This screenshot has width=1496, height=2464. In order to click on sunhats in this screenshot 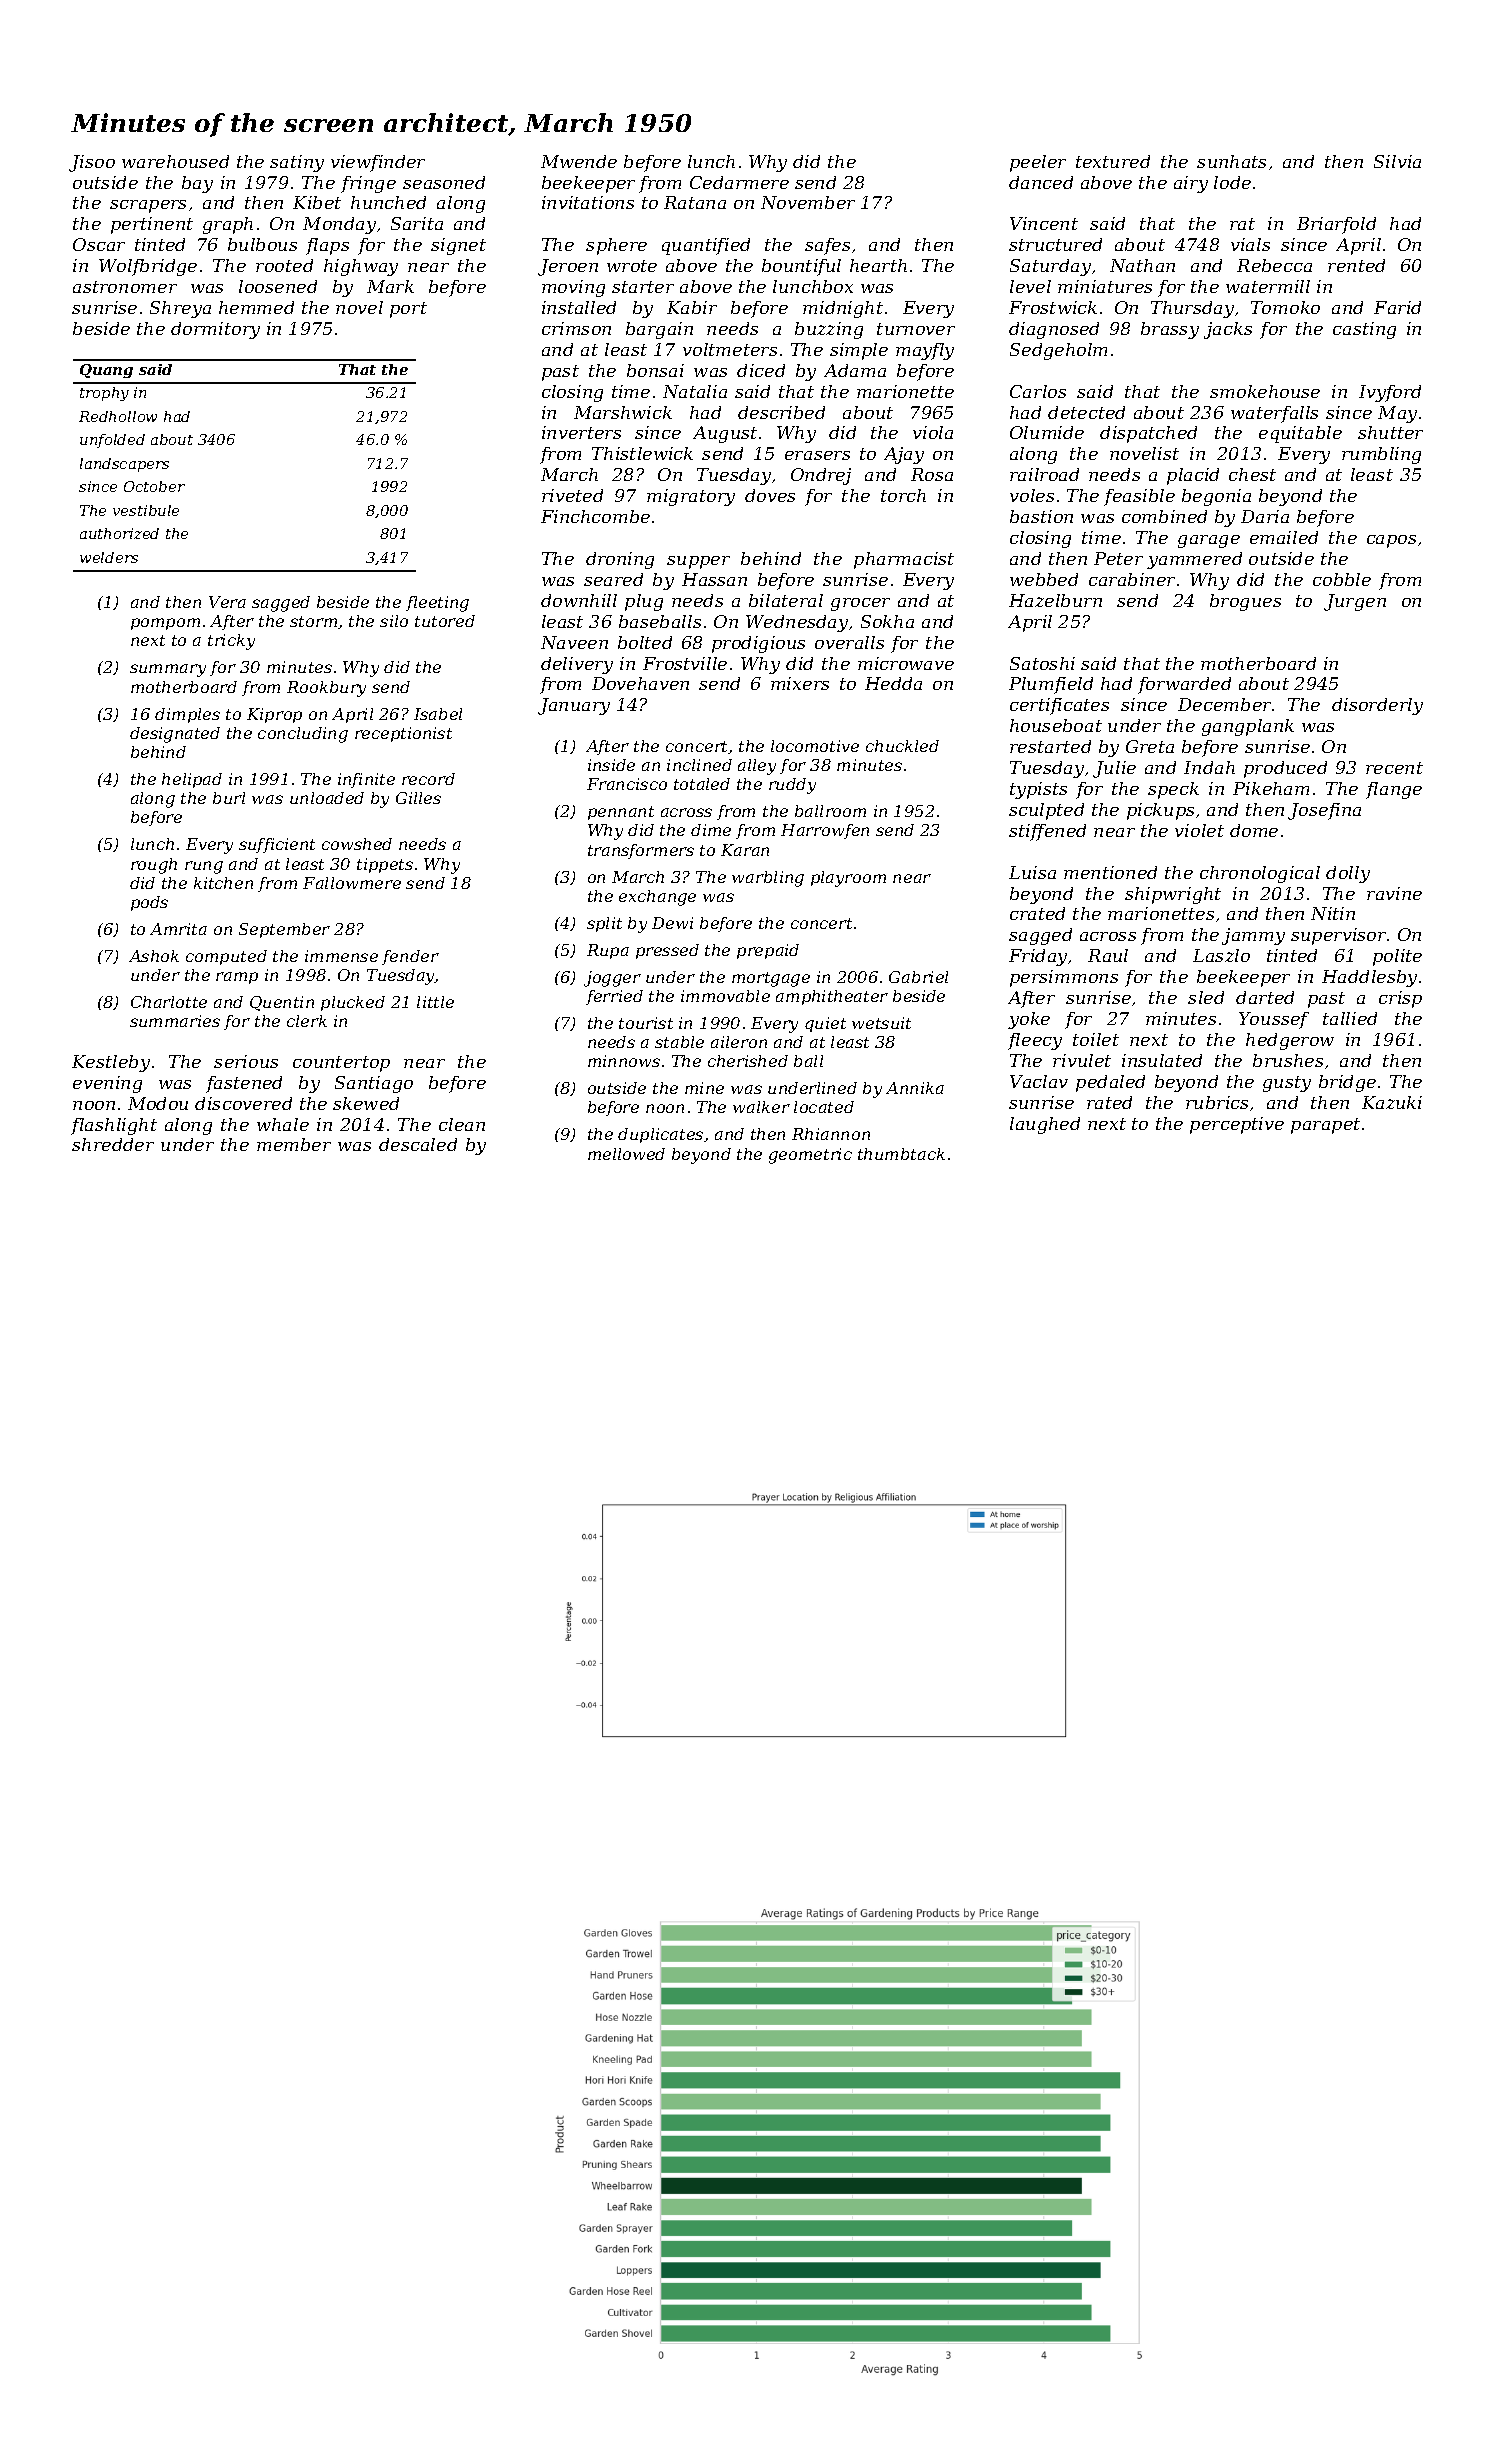, I will do `click(1231, 161)`.
